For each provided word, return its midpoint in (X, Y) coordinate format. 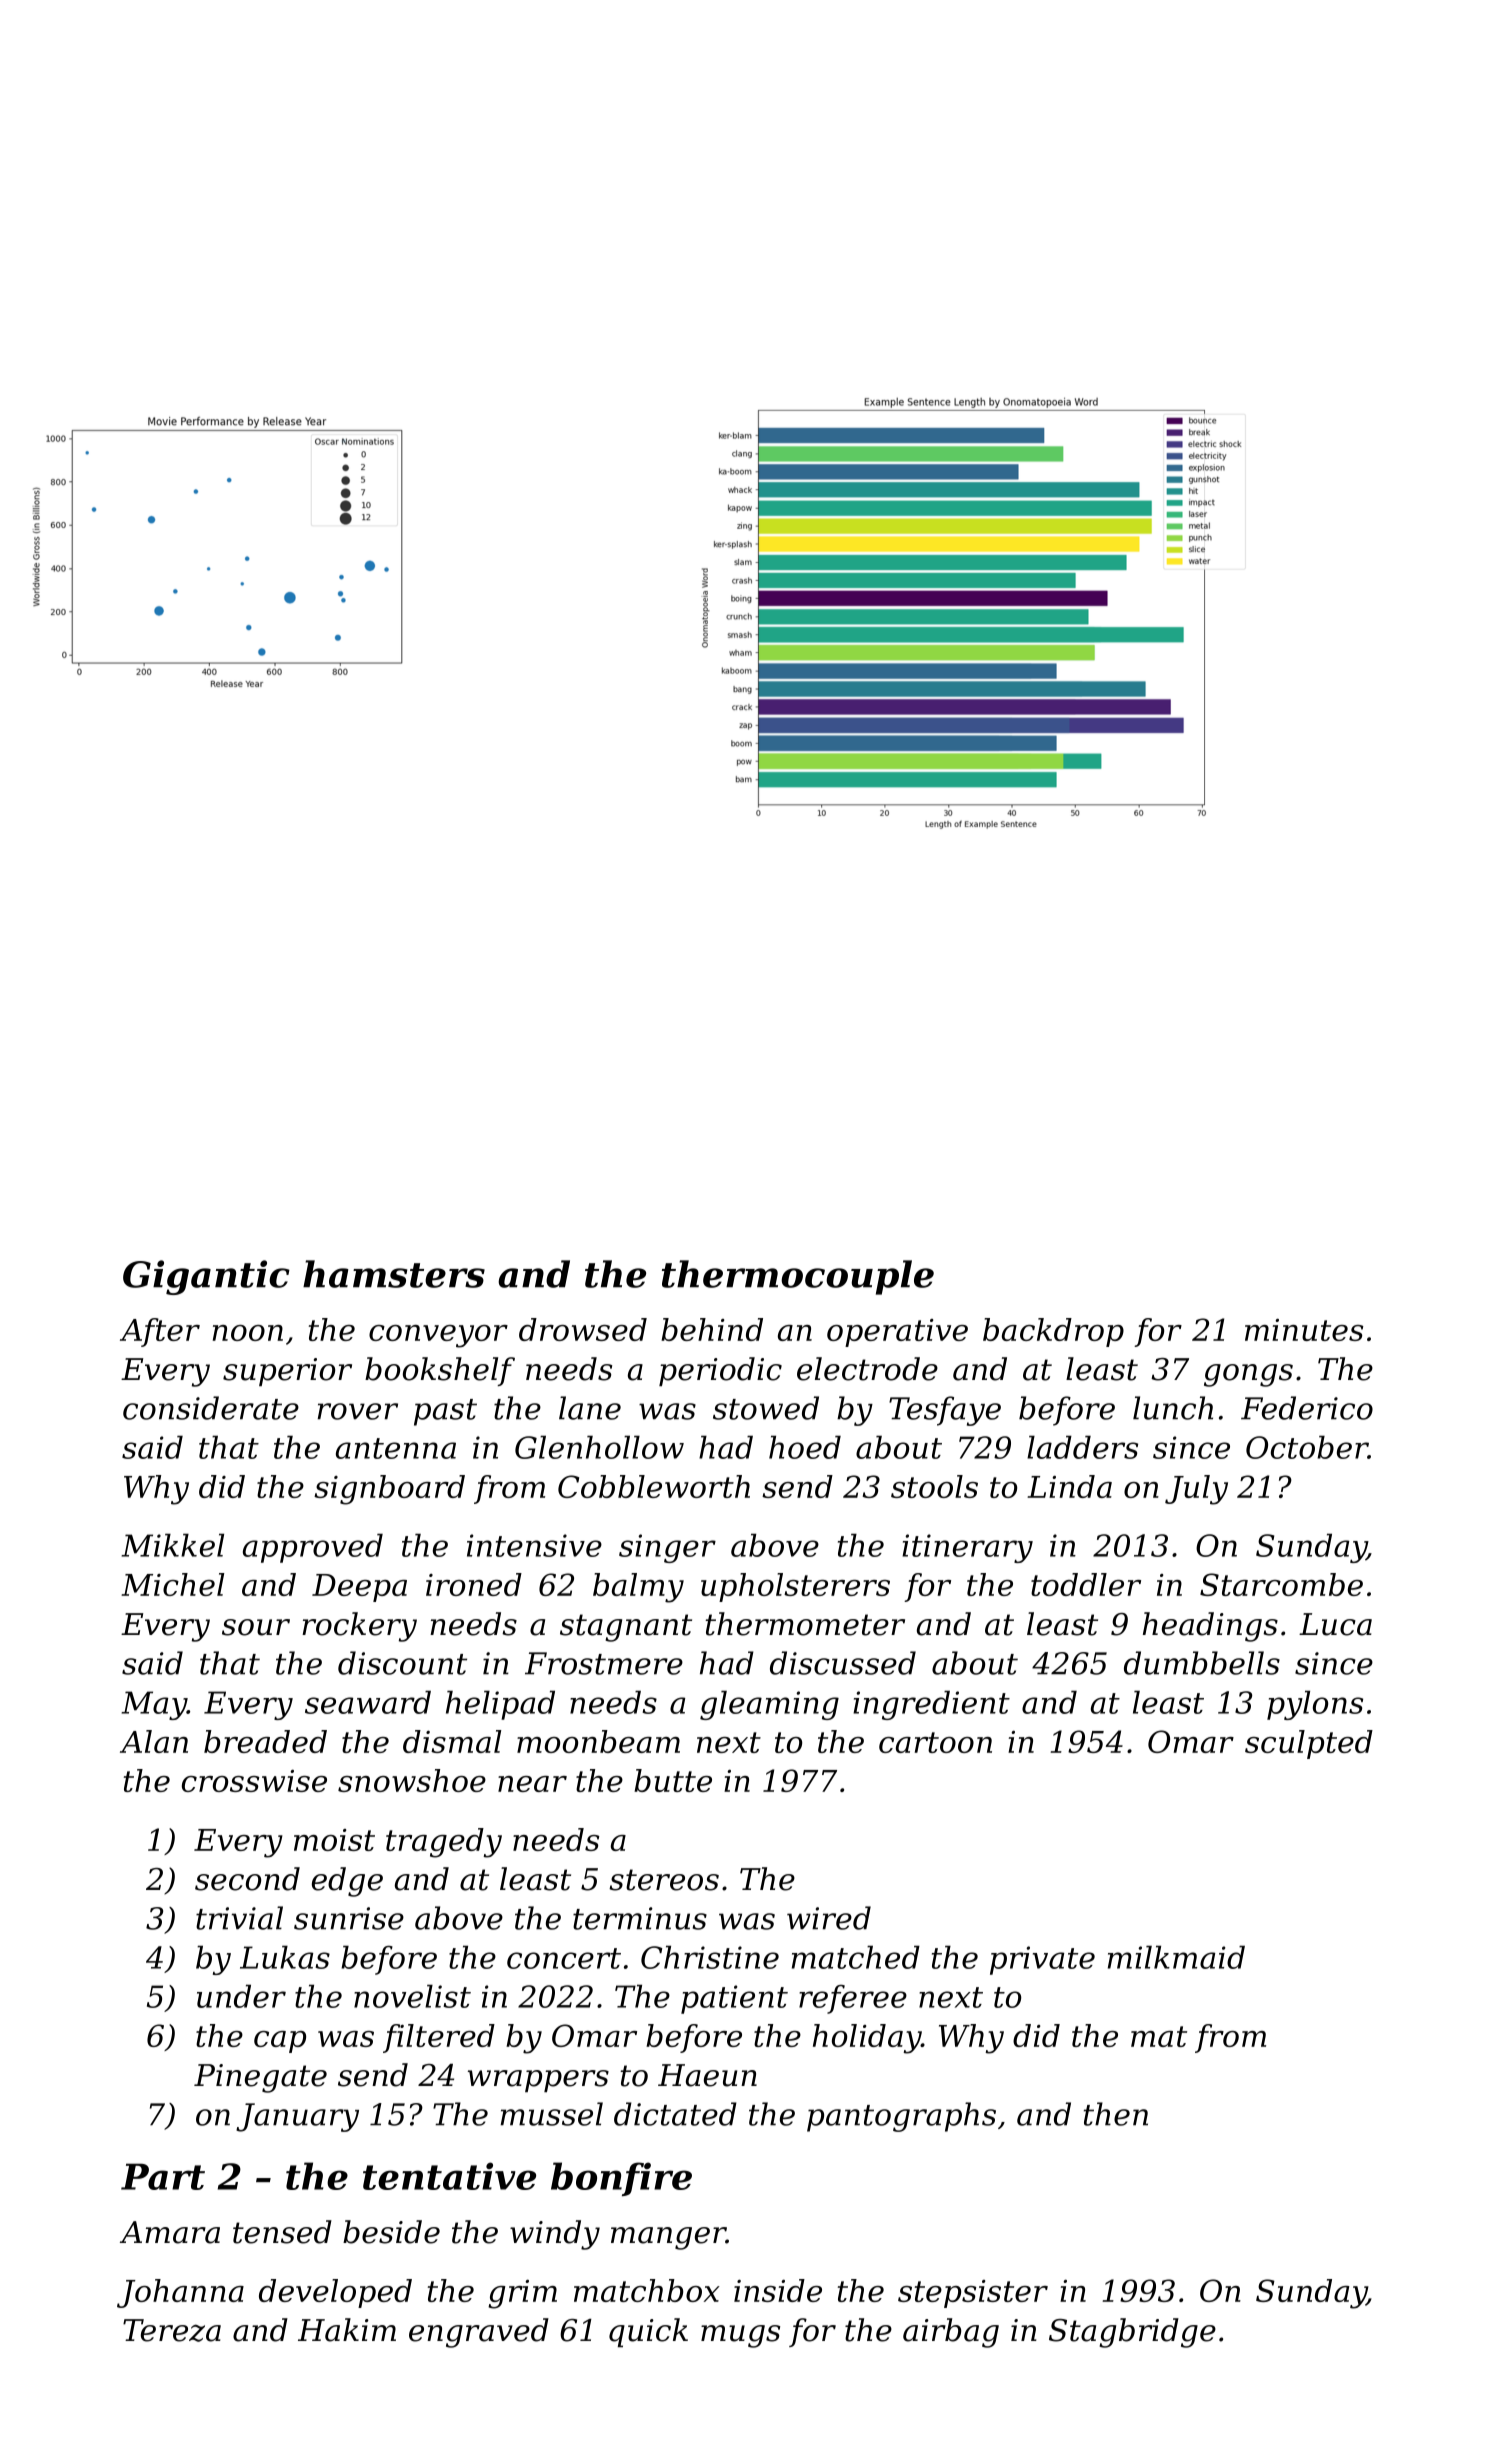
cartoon (935, 1742)
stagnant (626, 1628)
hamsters (394, 1274)
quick (648, 2332)
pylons (1315, 1705)
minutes (1304, 1330)
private (1042, 1960)
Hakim (347, 2330)
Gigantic (206, 1277)
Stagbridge (1132, 2333)
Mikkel (172, 1545)
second (247, 1879)
